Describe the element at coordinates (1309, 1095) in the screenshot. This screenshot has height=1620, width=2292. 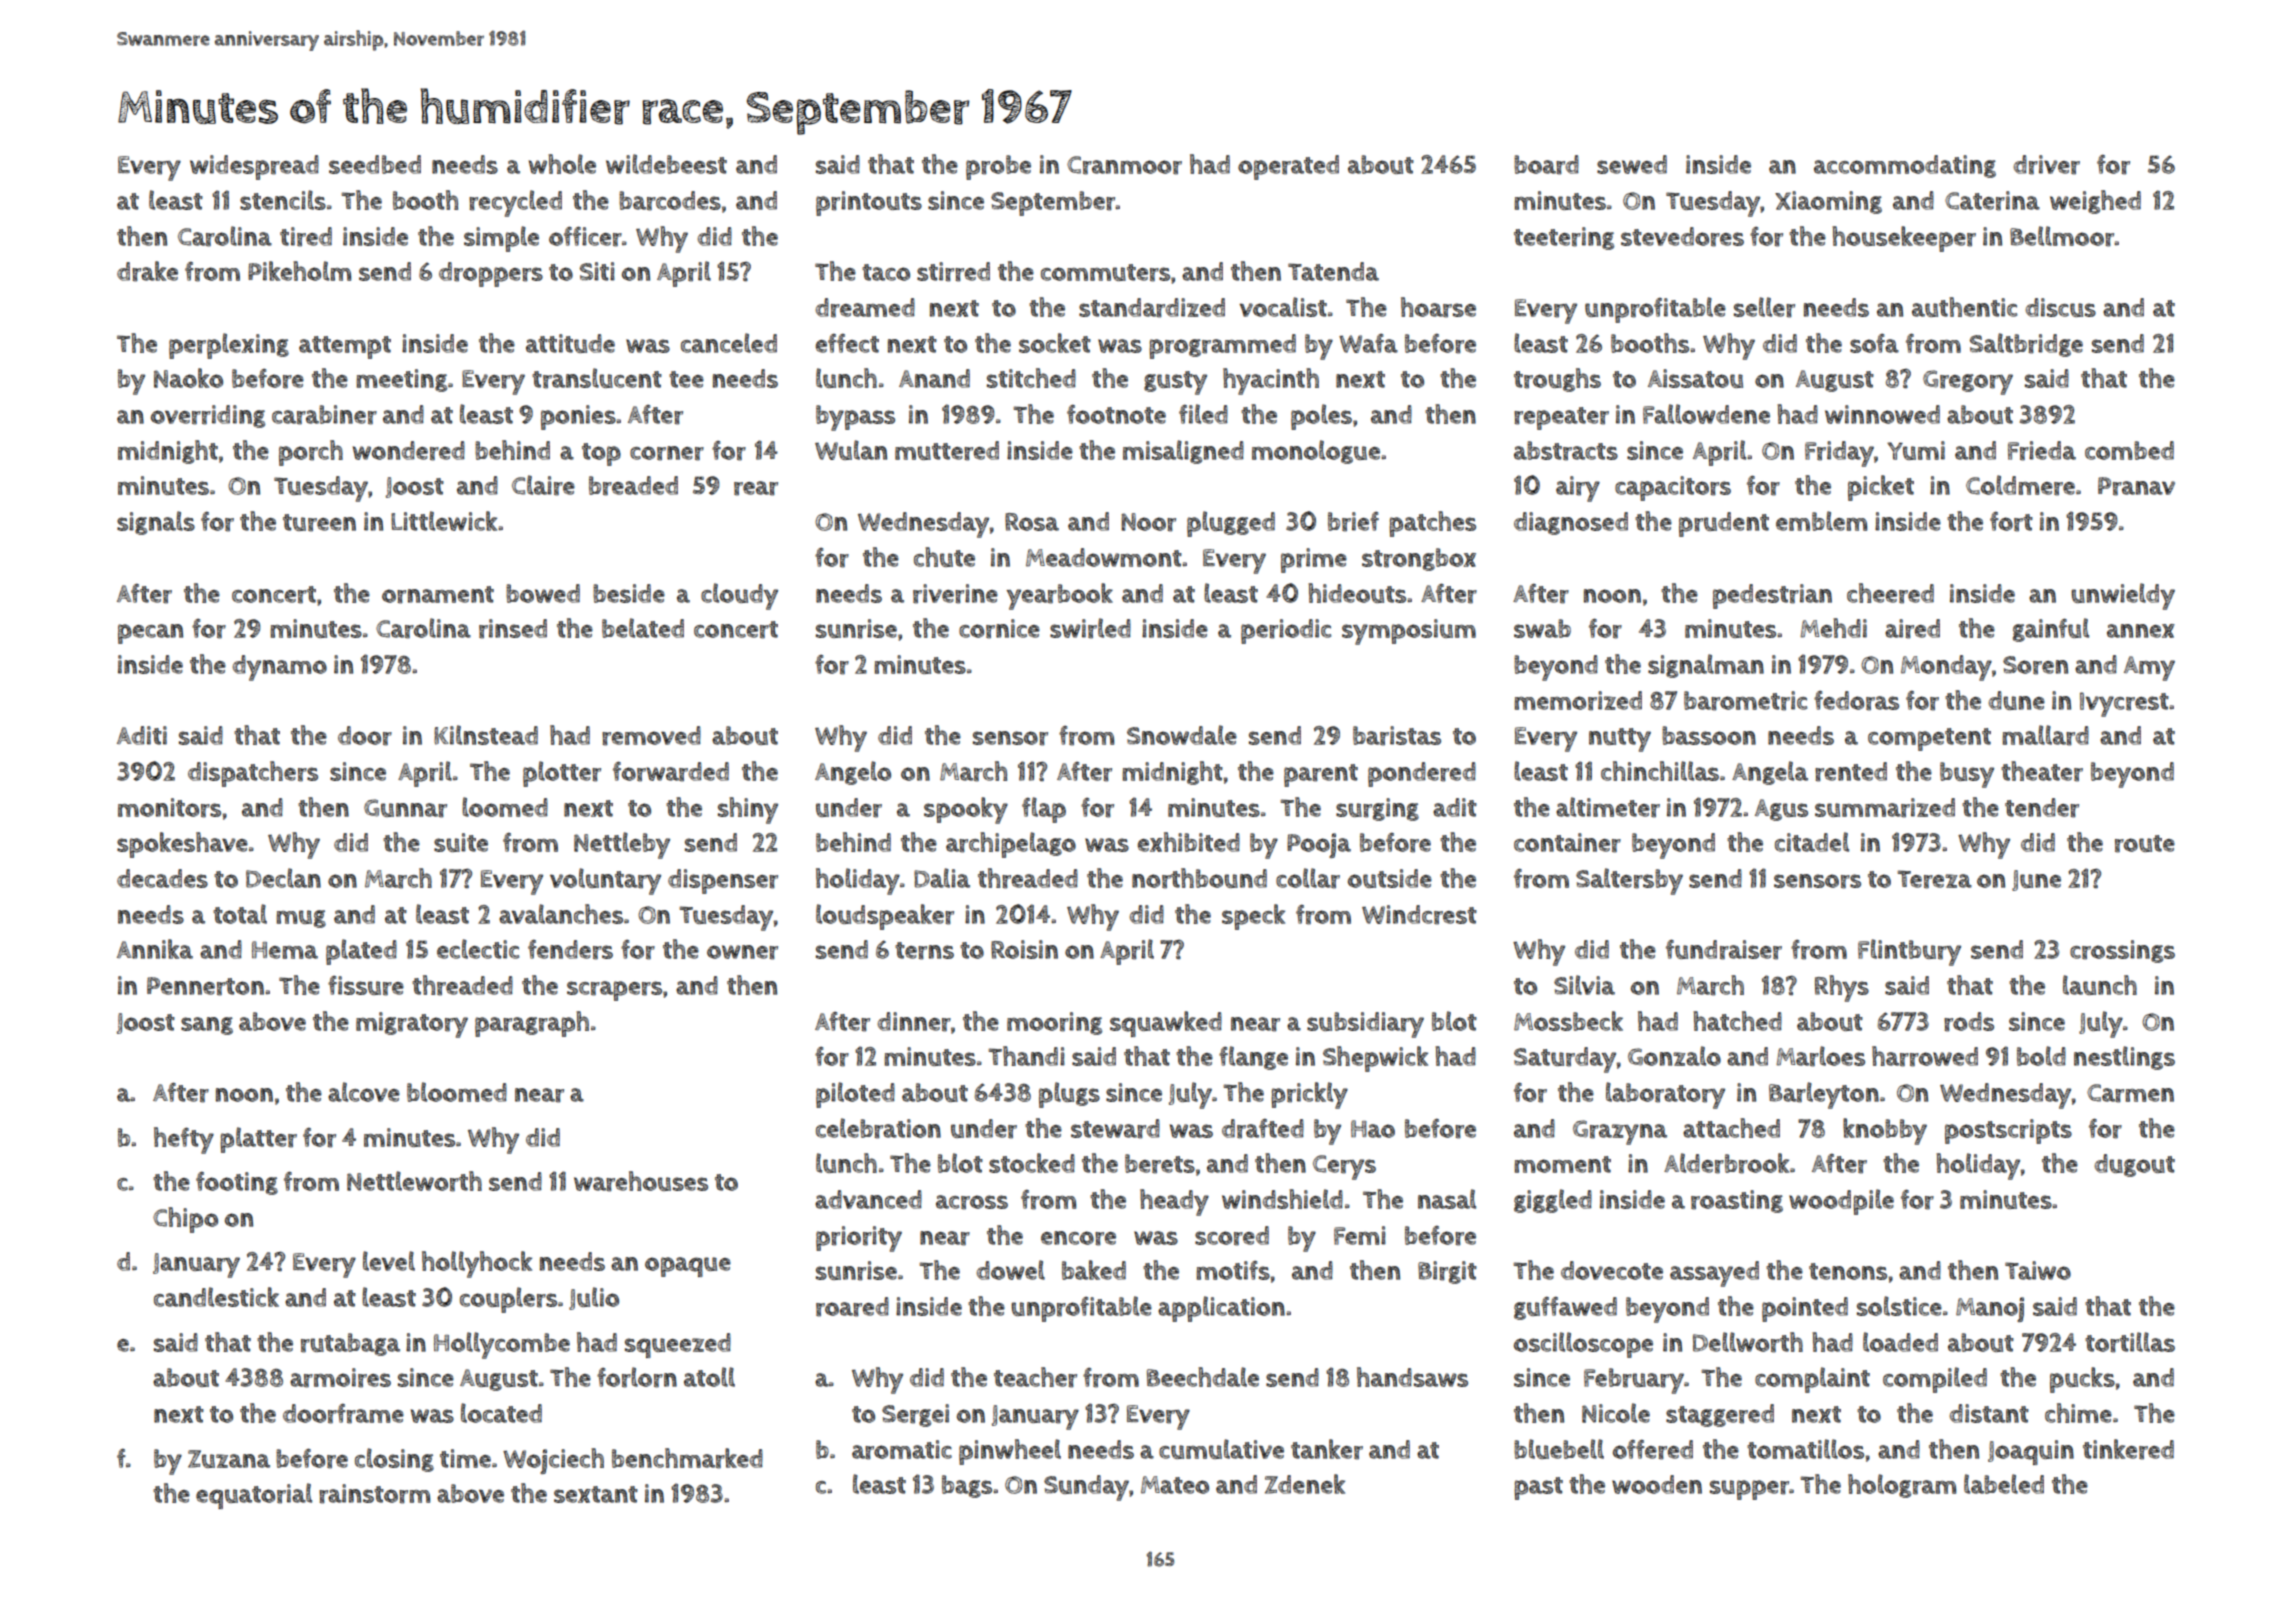
I see `prickly` at that location.
